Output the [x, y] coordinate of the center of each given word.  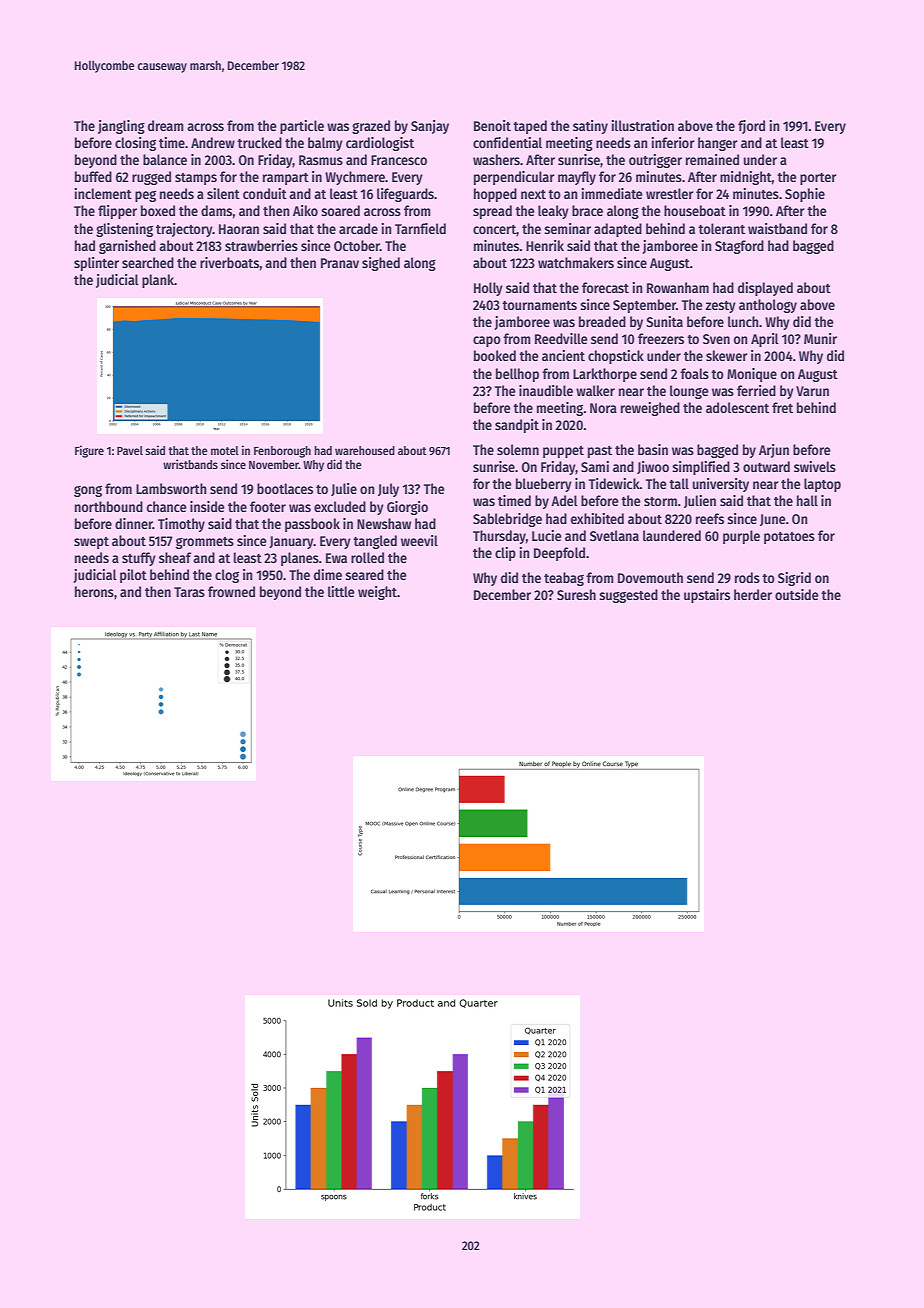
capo [487, 341]
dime [328, 574]
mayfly [577, 178]
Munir [820, 338]
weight [377, 593]
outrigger [655, 161]
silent [223, 193]
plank [158, 281]
